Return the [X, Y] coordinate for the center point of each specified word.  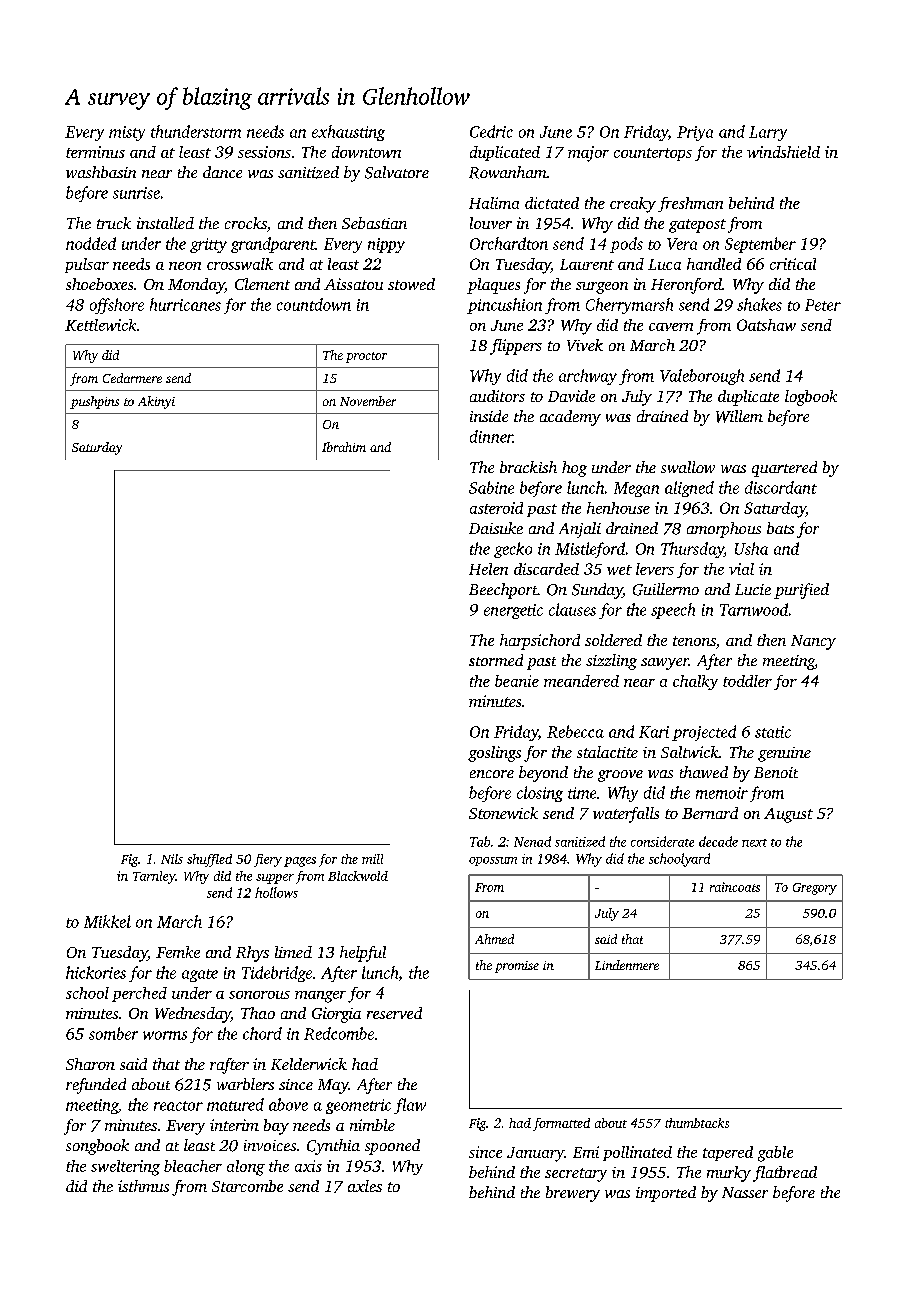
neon [185, 266]
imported [666, 1194]
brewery [573, 1194]
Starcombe [247, 1186]
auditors [497, 396]
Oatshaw [766, 325]
